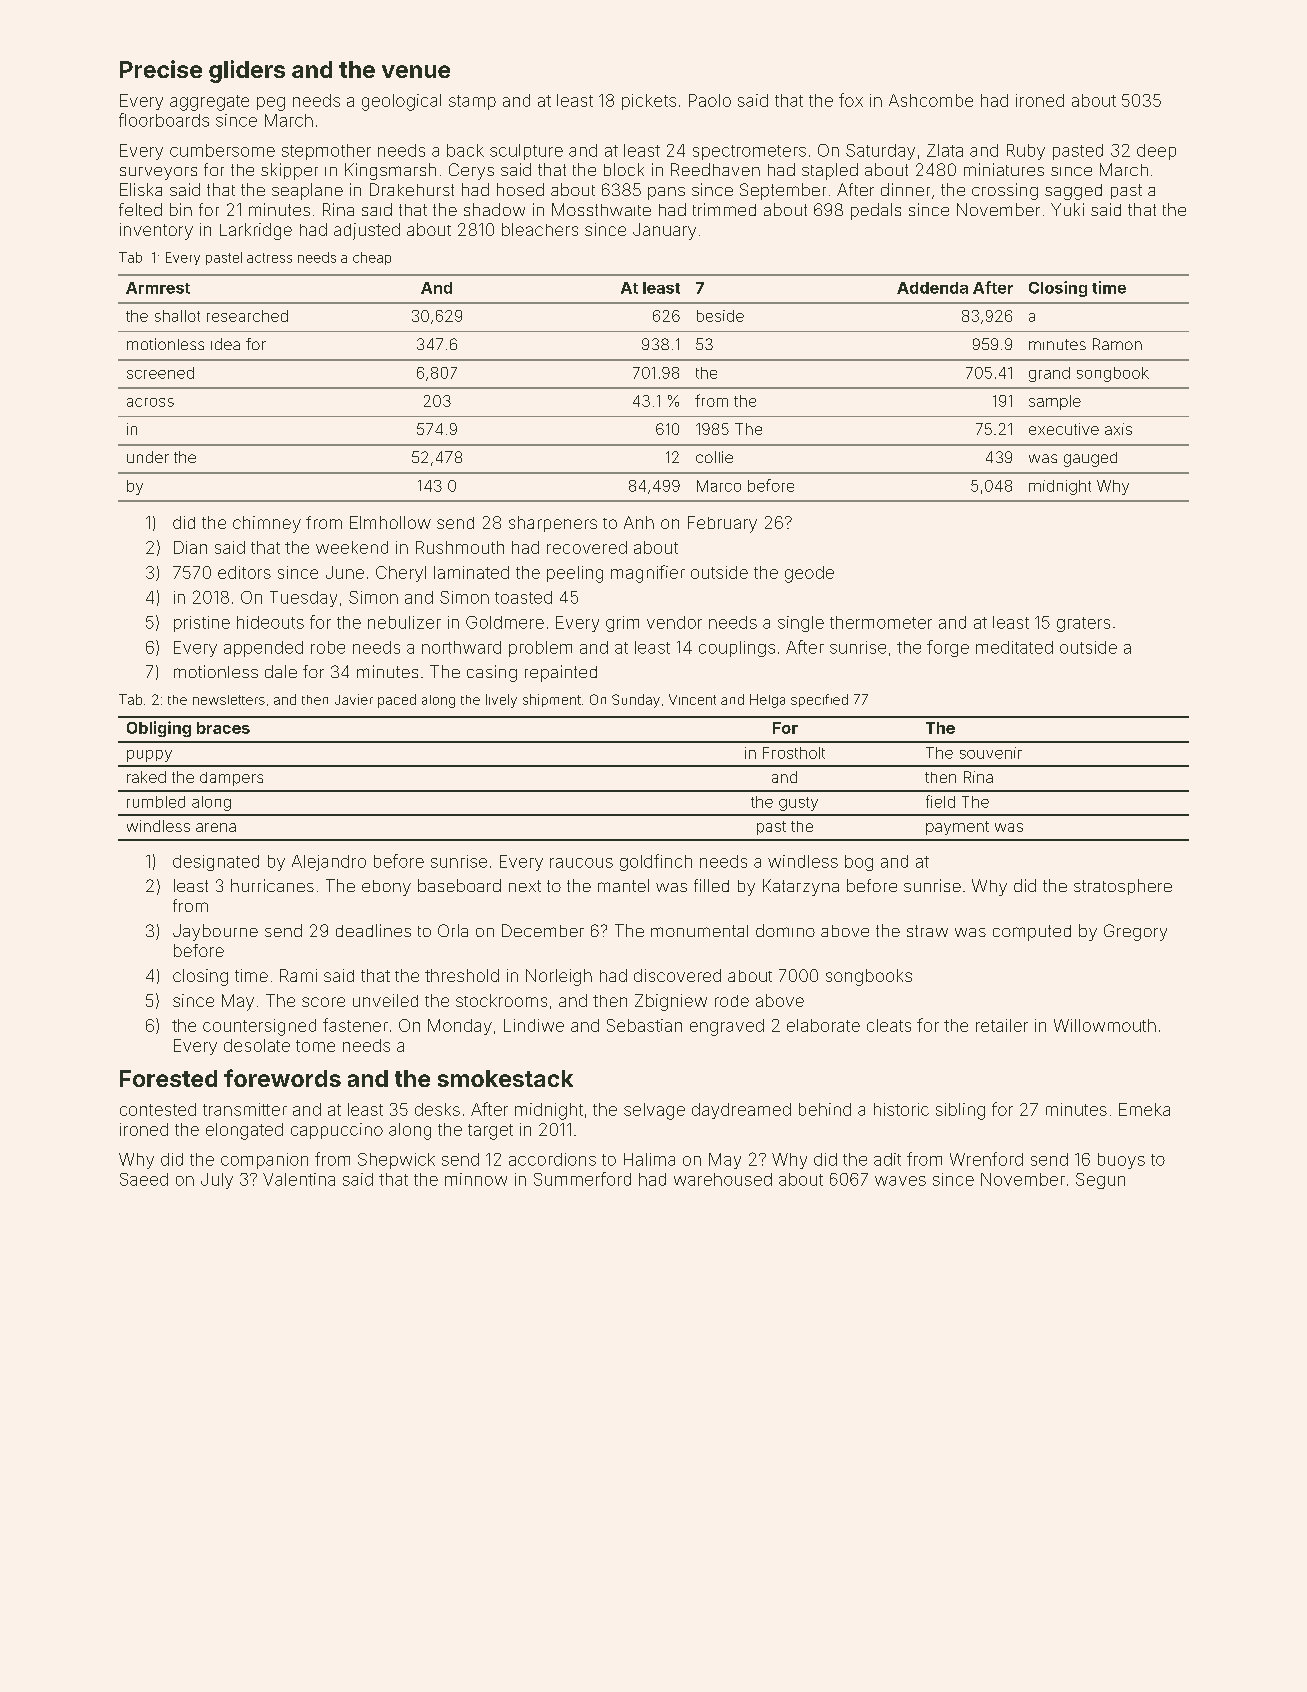 Image resolution: width=1307 pixels, height=1692 pixels. What do you see at coordinates (714, 457) in the screenshot?
I see `collie` at bounding box center [714, 457].
